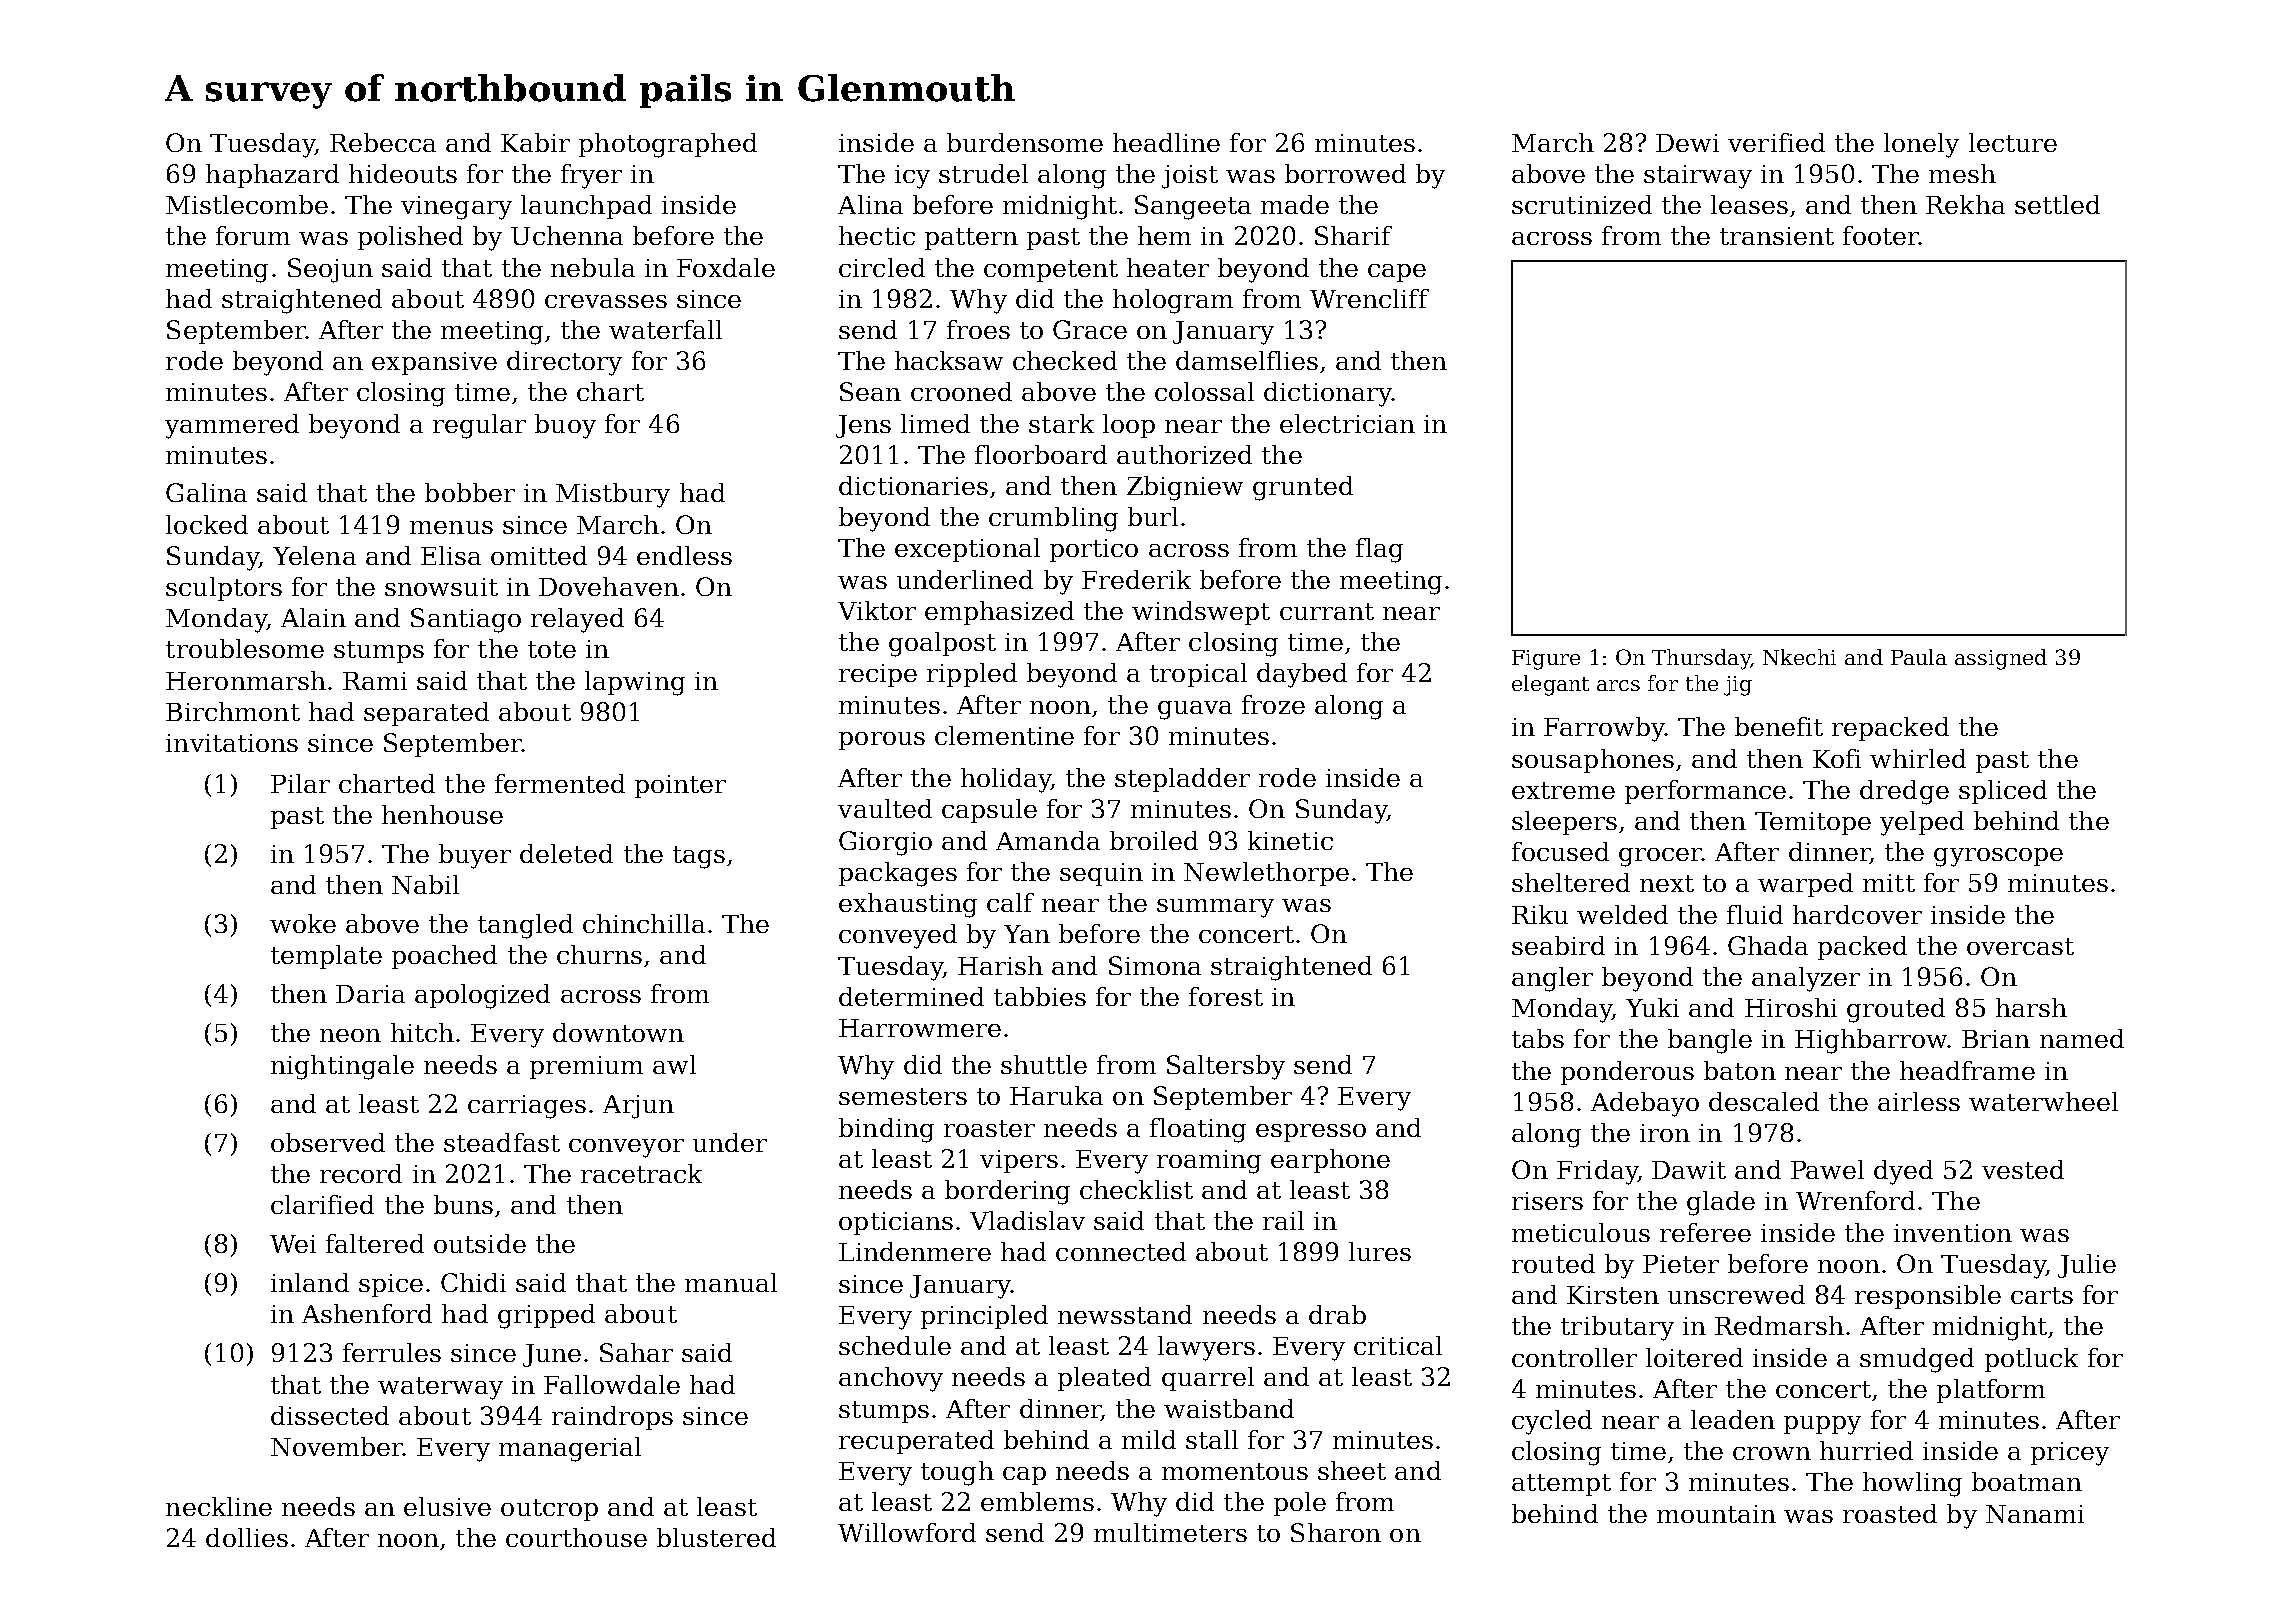 The width and height of the image is (2292, 1620). Describe the element at coordinates (1881, 235) in the image. I see `footer` at that location.
